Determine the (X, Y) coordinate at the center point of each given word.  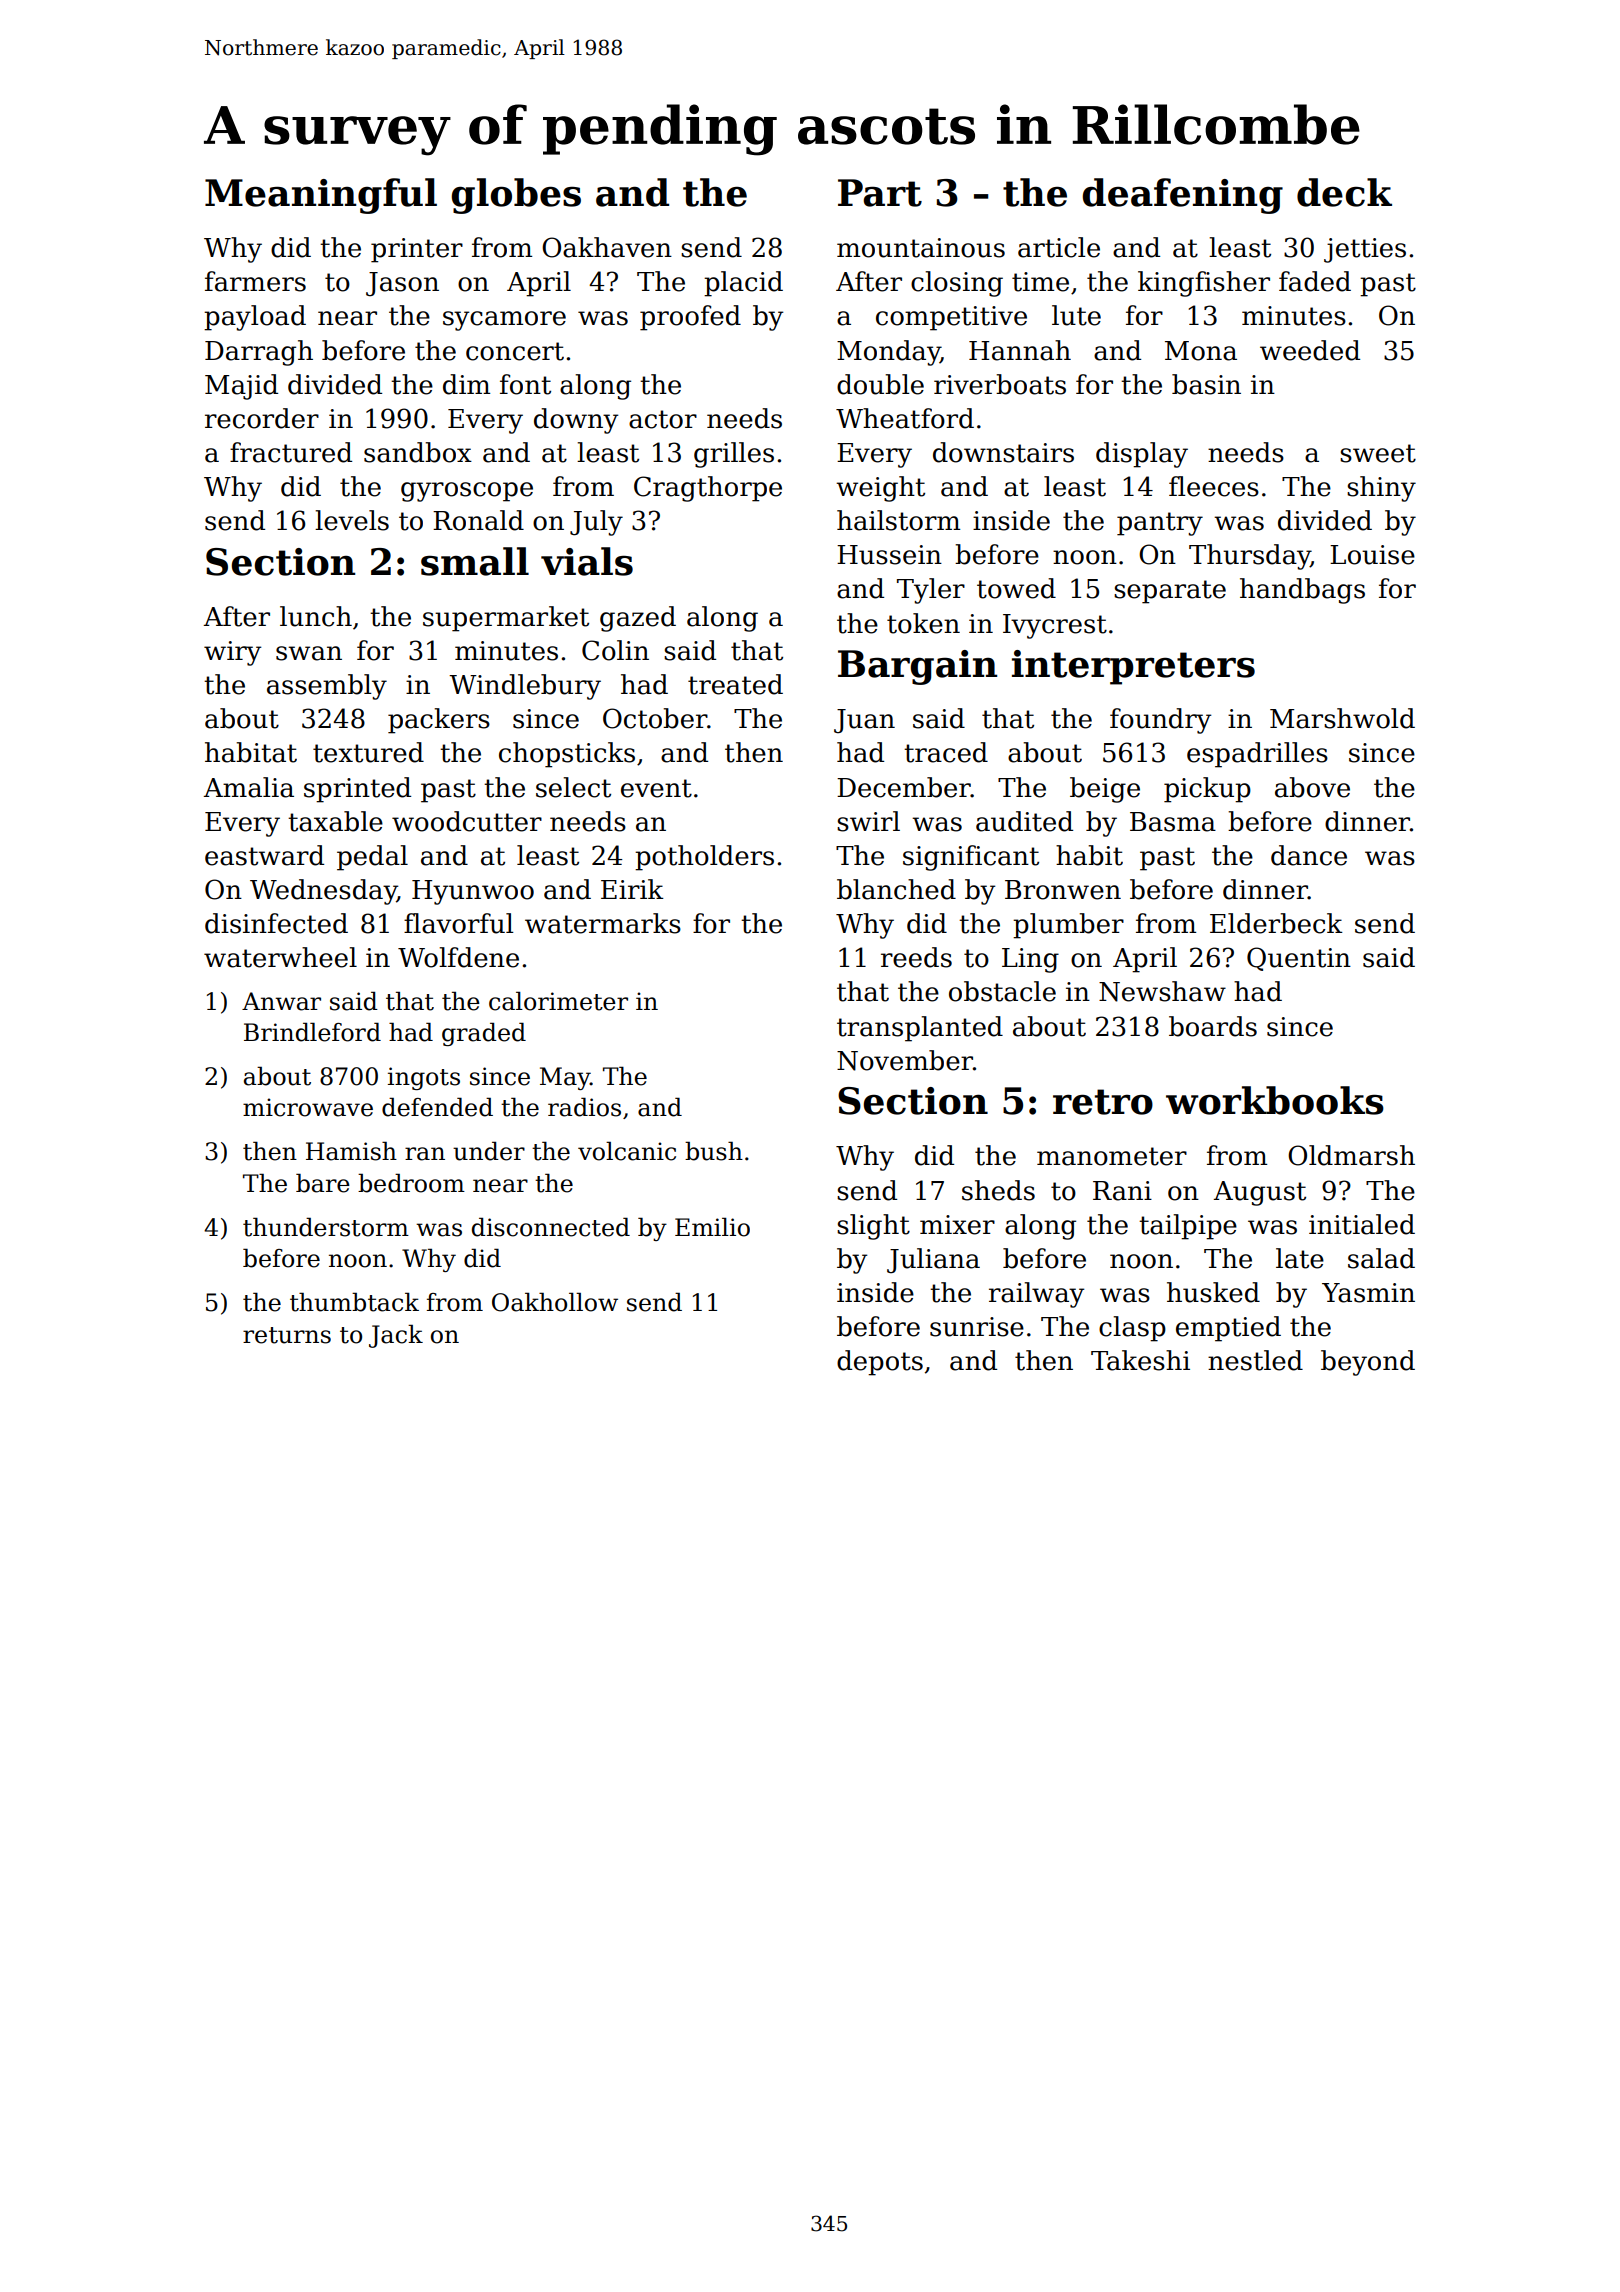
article (1059, 247)
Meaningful (321, 196)
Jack (396, 1336)
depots (880, 1363)
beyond (1368, 1363)
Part (880, 193)
